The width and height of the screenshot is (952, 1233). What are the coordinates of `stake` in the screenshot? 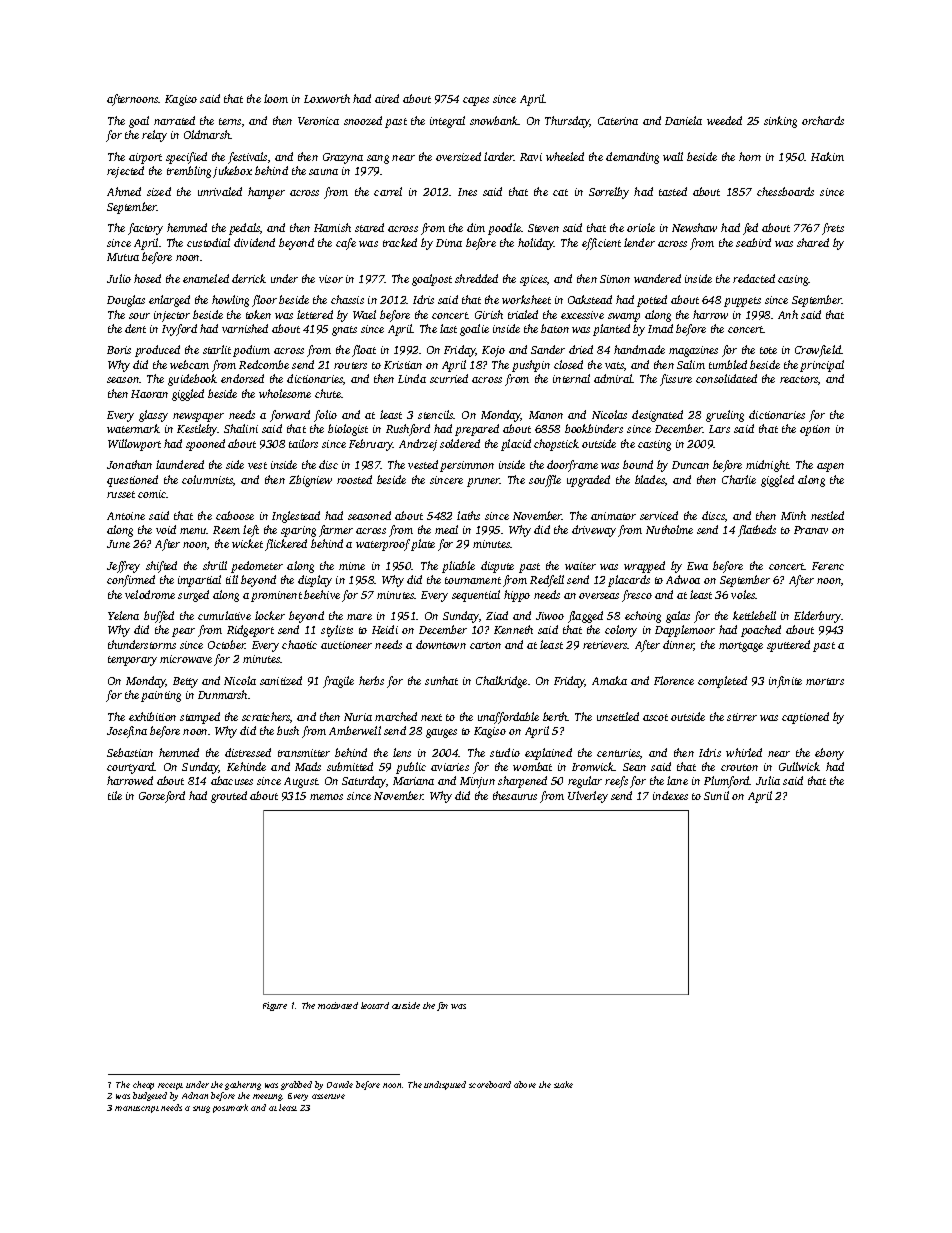 It's located at (563, 1084).
